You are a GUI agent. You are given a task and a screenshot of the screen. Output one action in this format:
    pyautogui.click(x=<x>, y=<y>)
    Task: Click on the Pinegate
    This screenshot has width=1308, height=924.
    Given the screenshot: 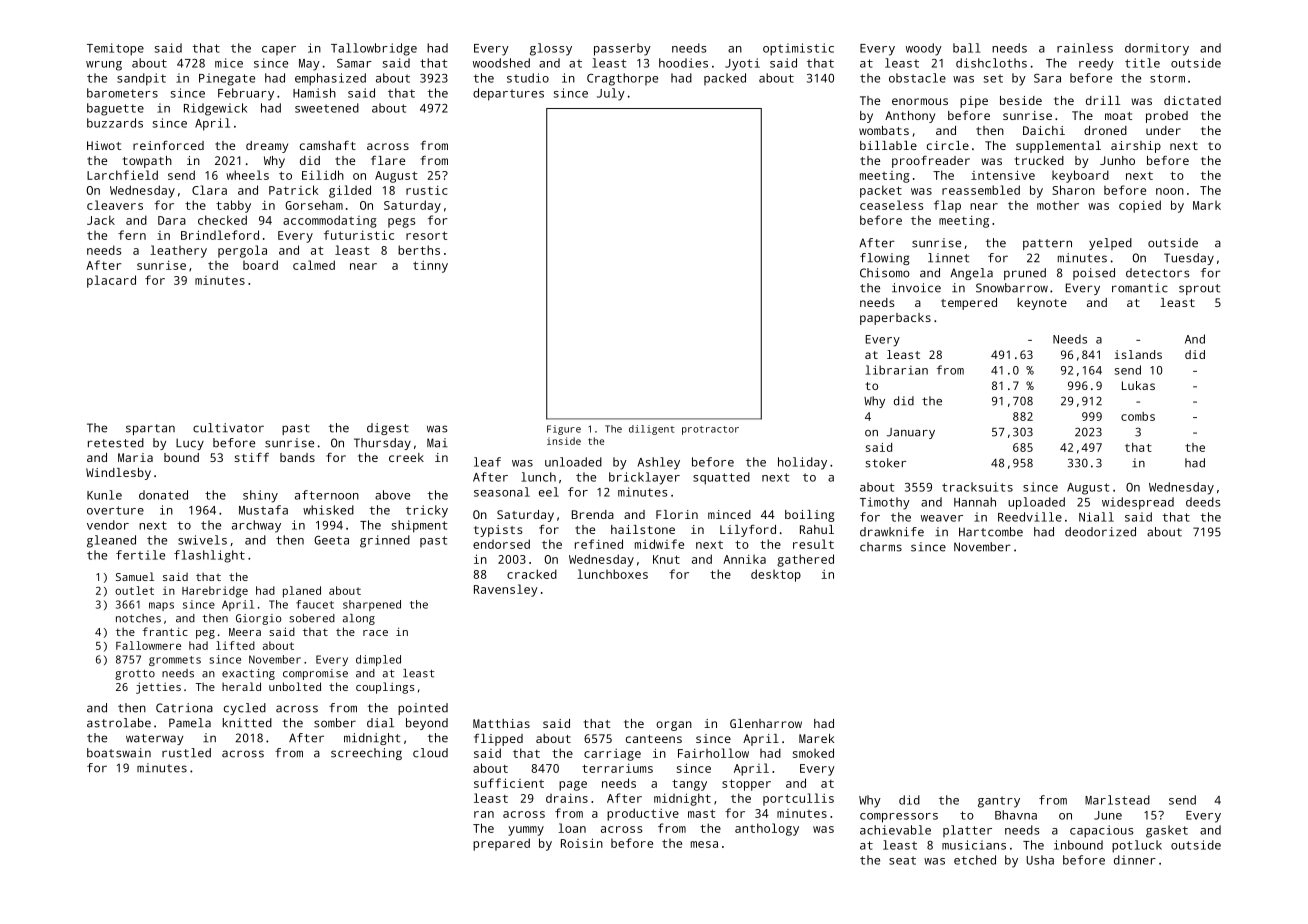 What is the action you would take?
    pyautogui.click(x=227, y=79)
